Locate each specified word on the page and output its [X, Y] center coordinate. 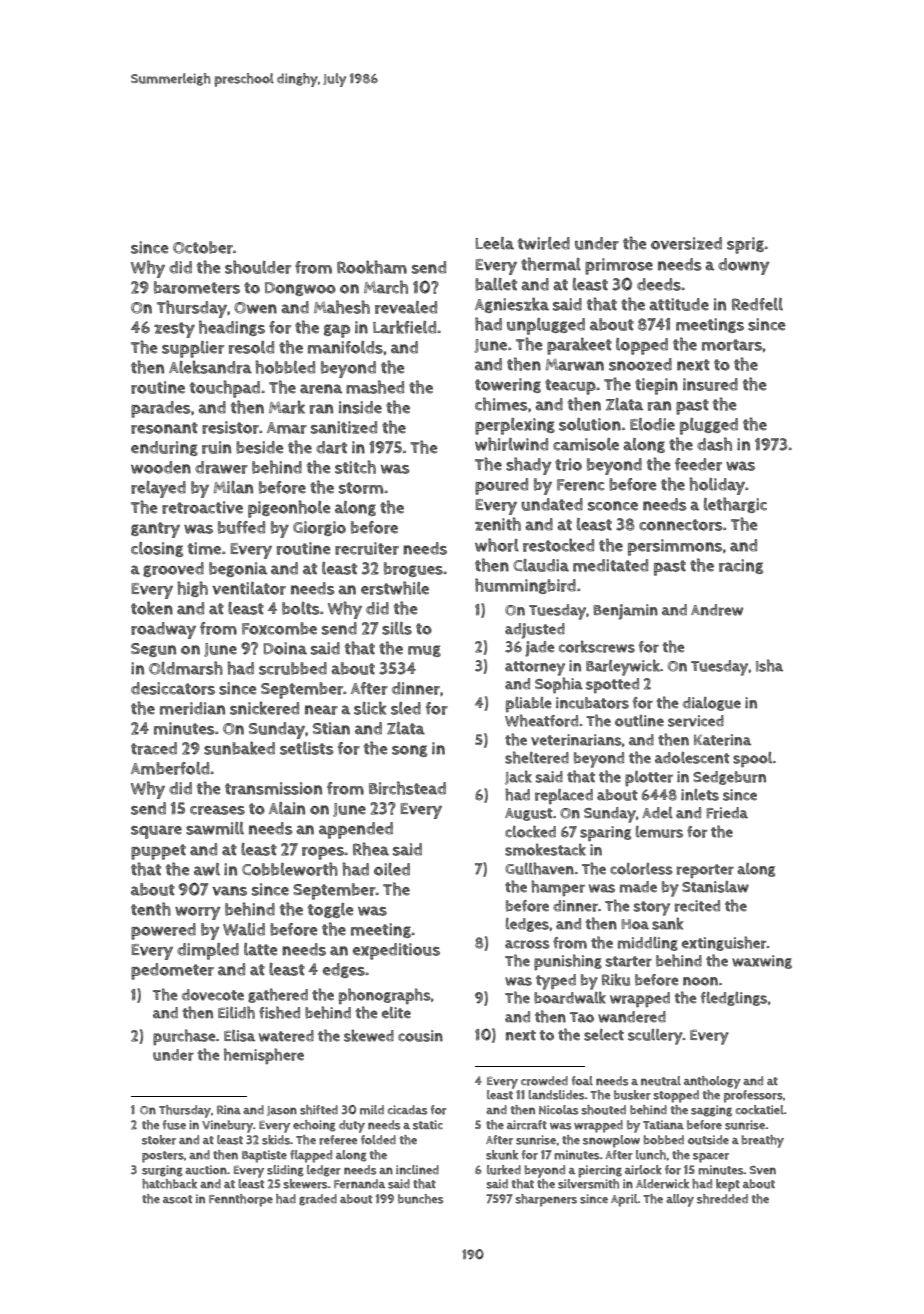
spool [752, 759]
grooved [173, 569]
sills [397, 628]
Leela [494, 243]
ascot [177, 1199]
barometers [197, 287]
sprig [745, 245]
